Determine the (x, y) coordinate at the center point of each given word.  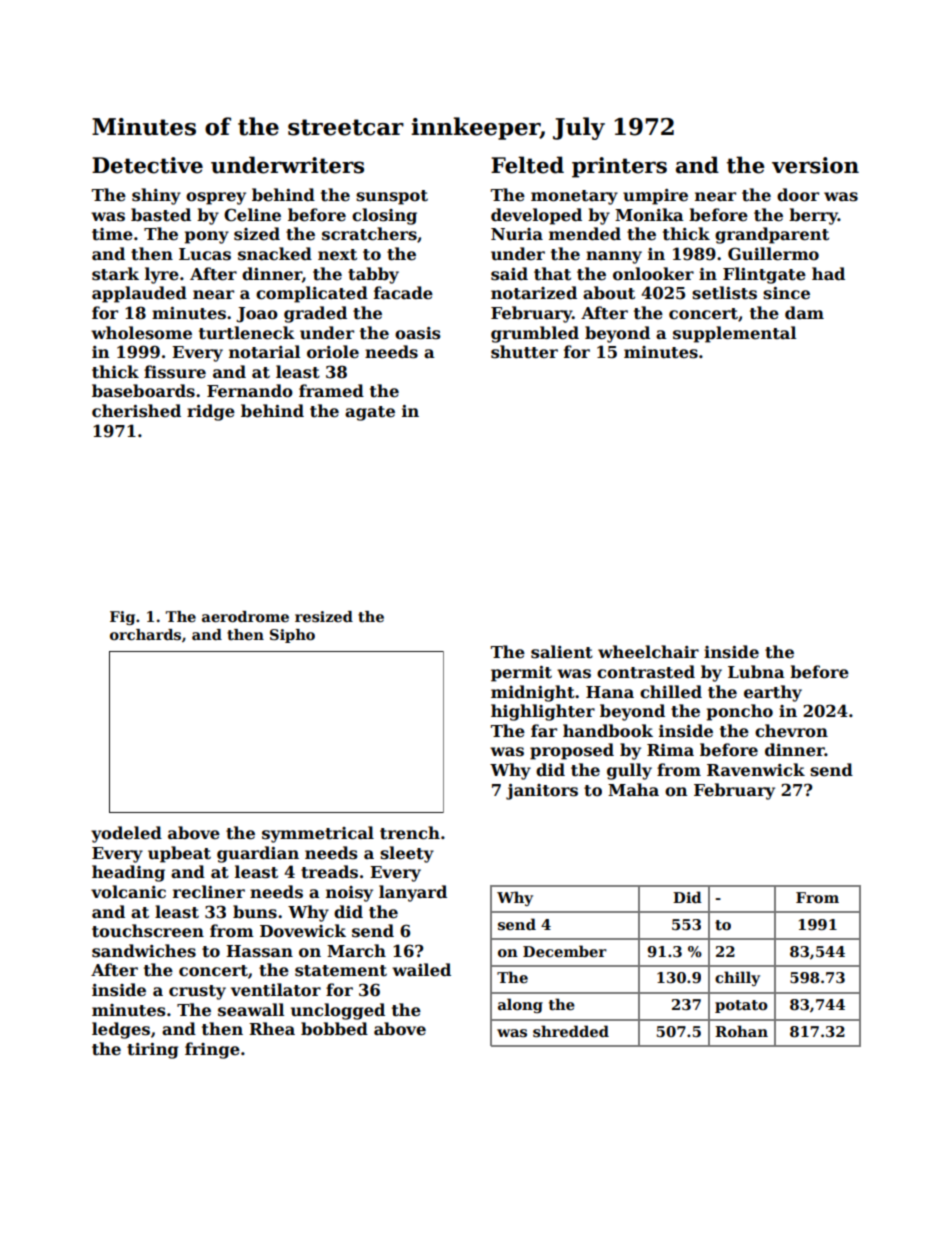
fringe (212, 1050)
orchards (145, 634)
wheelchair (648, 652)
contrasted (646, 672)
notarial (264, 352)
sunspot (392, 197)
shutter (524, 352)
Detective (147, 165)
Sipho (292, 636)
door (798, 195)
